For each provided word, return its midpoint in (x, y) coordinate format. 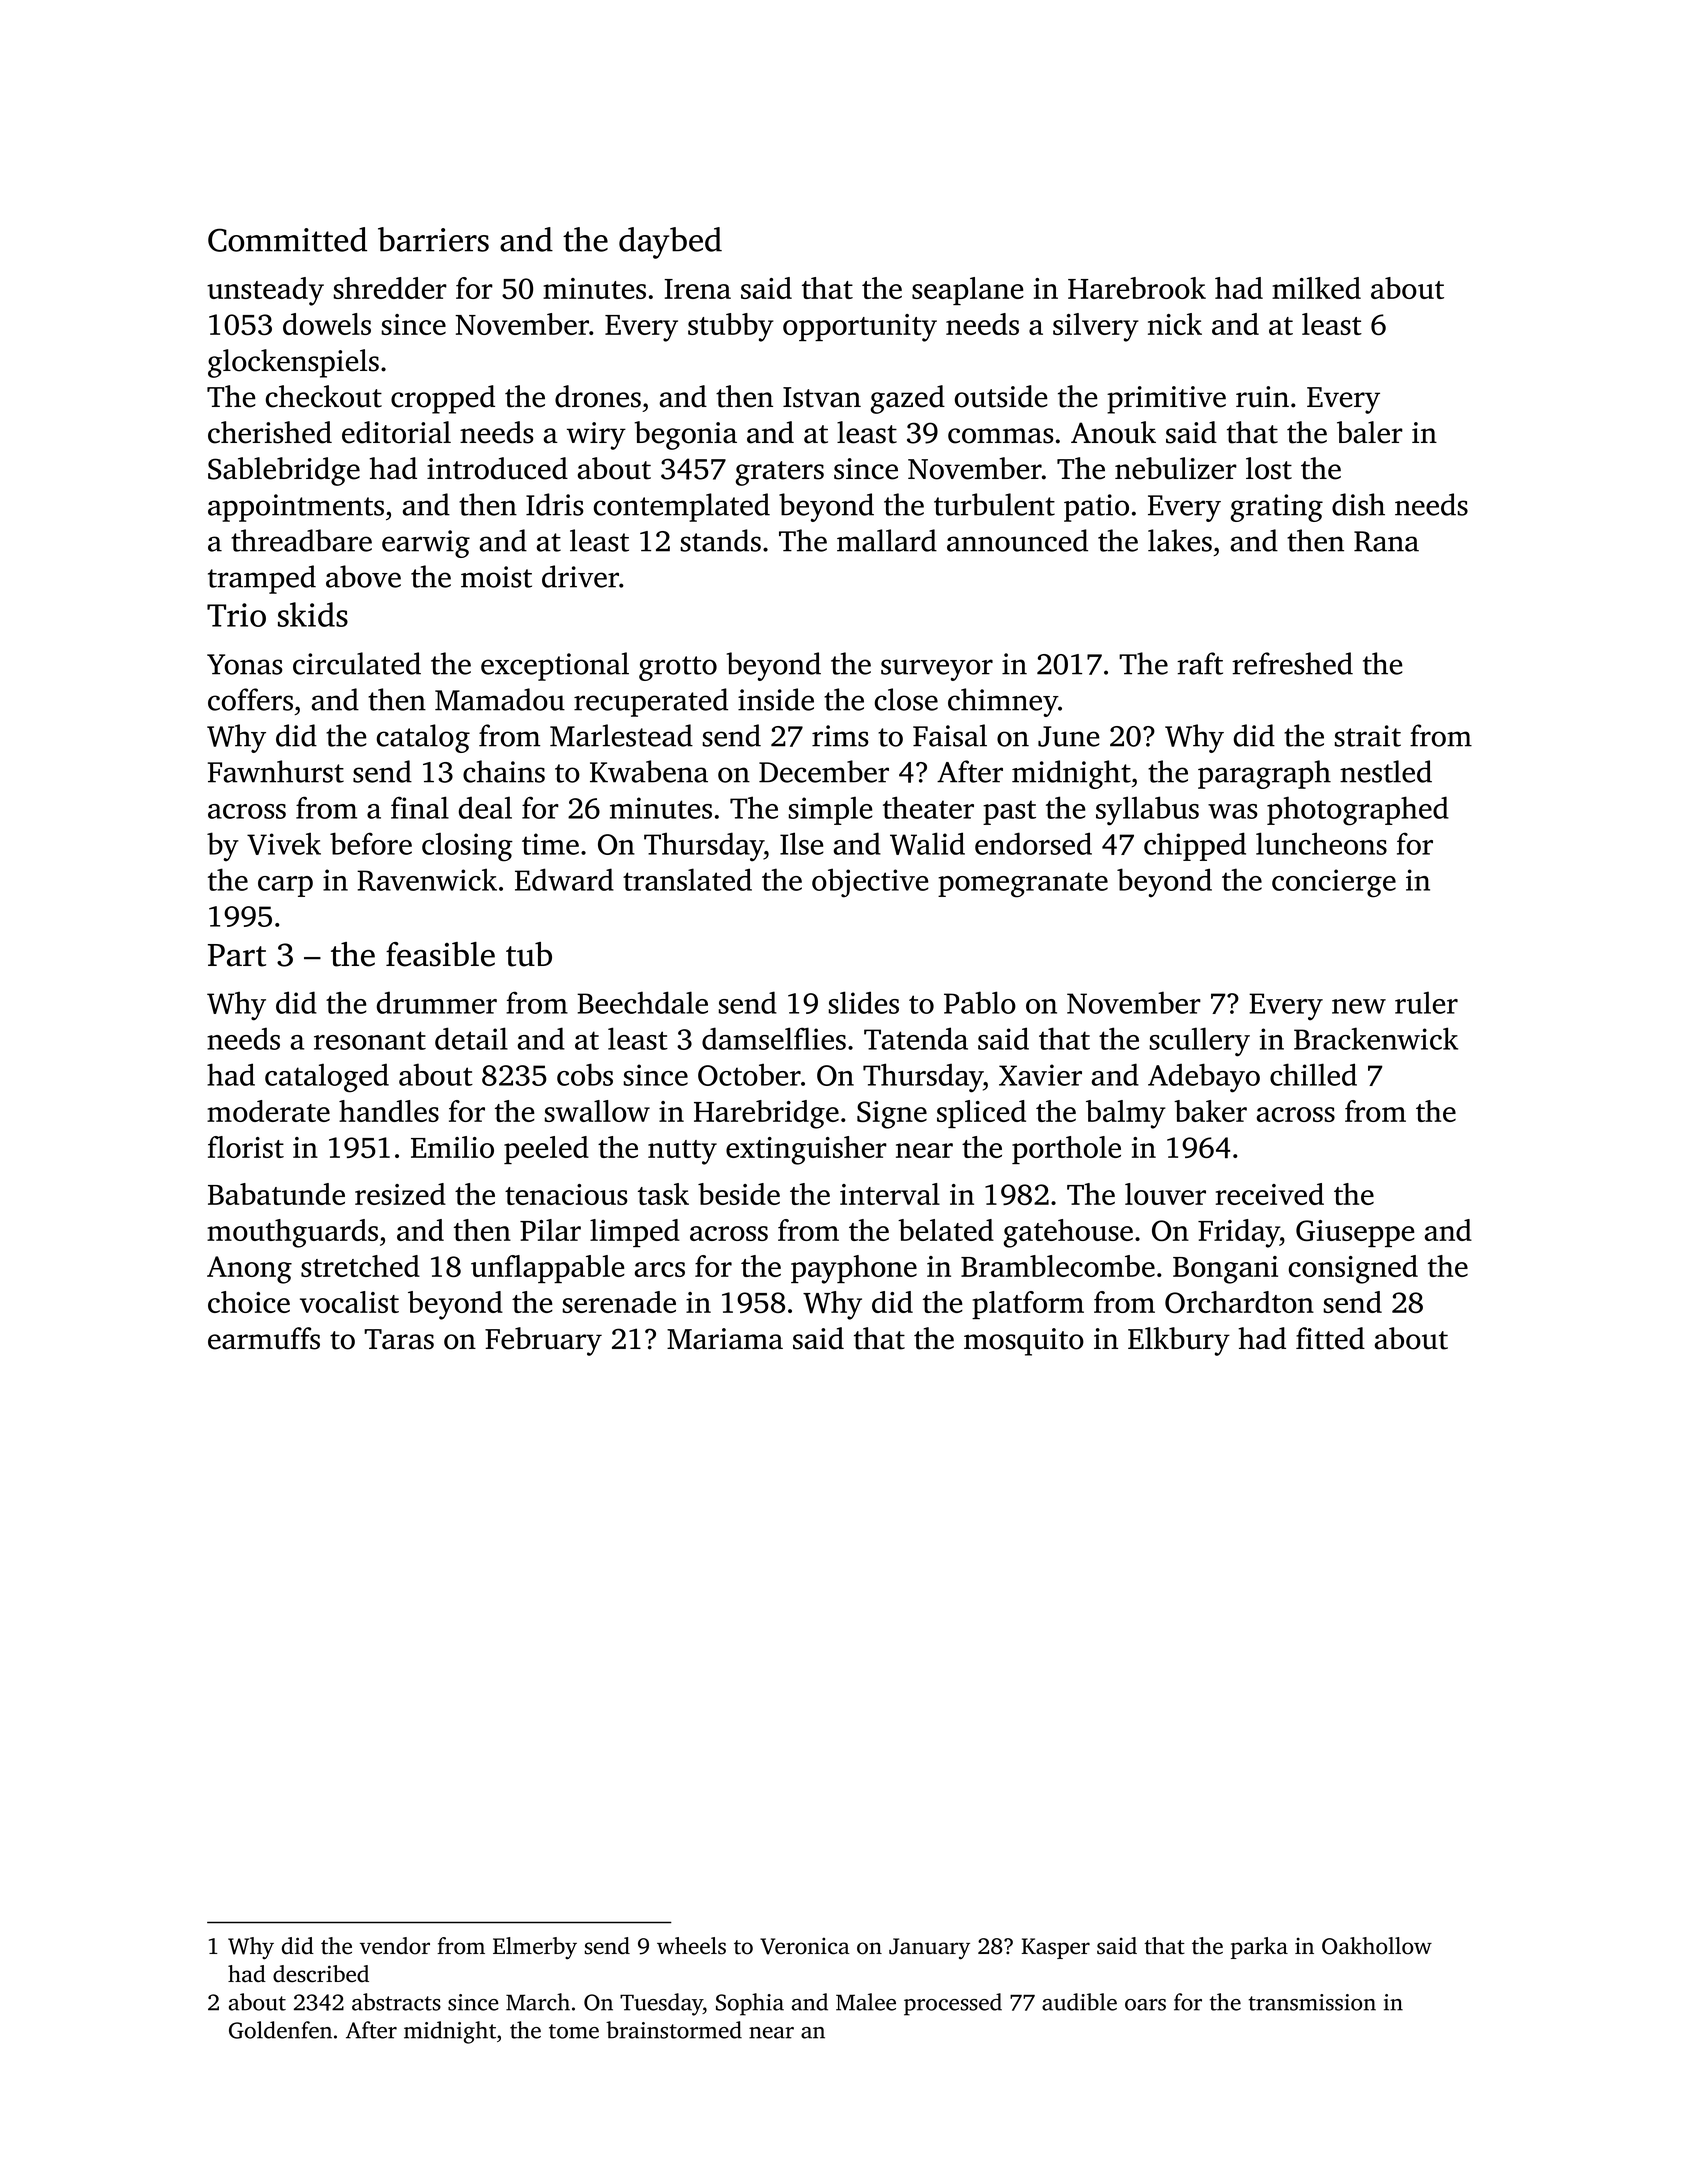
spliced (981, 1114)
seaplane (968, 291)
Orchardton (1239, 1302)
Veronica (805, 1946)
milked (1316, 288)
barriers (433, 239)
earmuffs (264, 1338)
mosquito (1024, 1342)
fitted (1330, 1338)
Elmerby (535, 1948)
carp (285, 886)
